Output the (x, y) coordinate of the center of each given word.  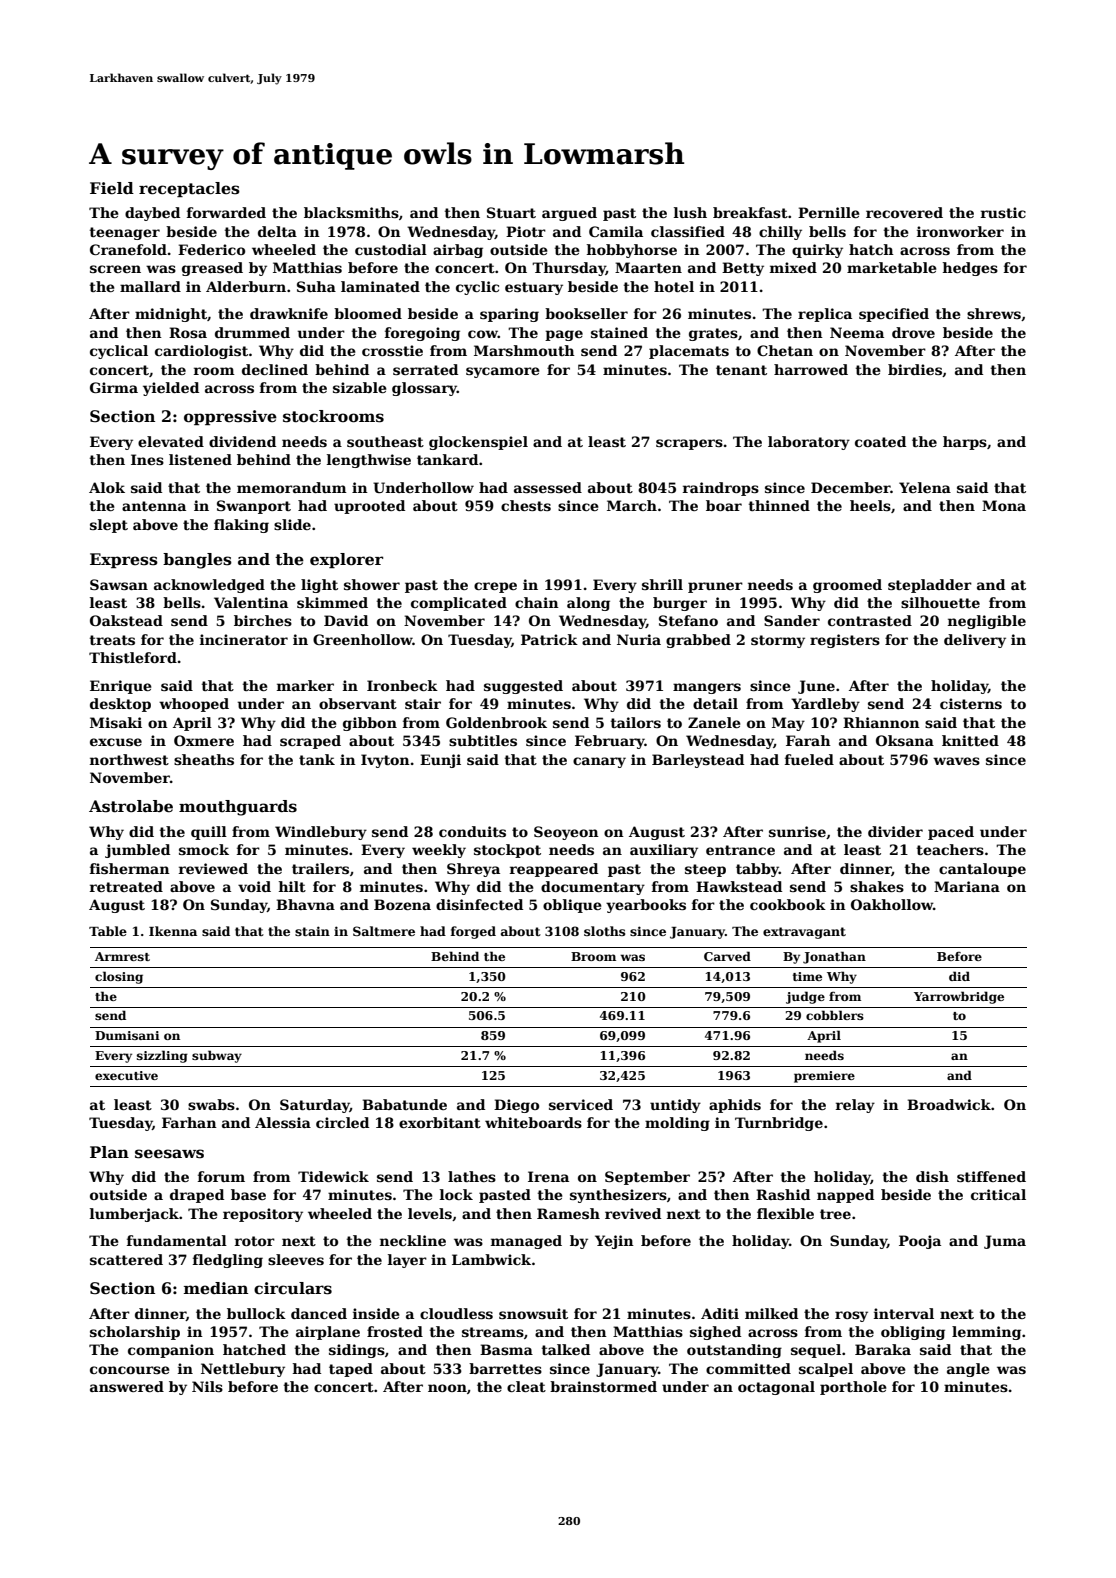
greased (212, 269)
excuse (116, 742)
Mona (1004, 505)
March (632, 505)
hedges (970, 269)
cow (483, 334)
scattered (126, 1259)
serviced (581, 1104)
